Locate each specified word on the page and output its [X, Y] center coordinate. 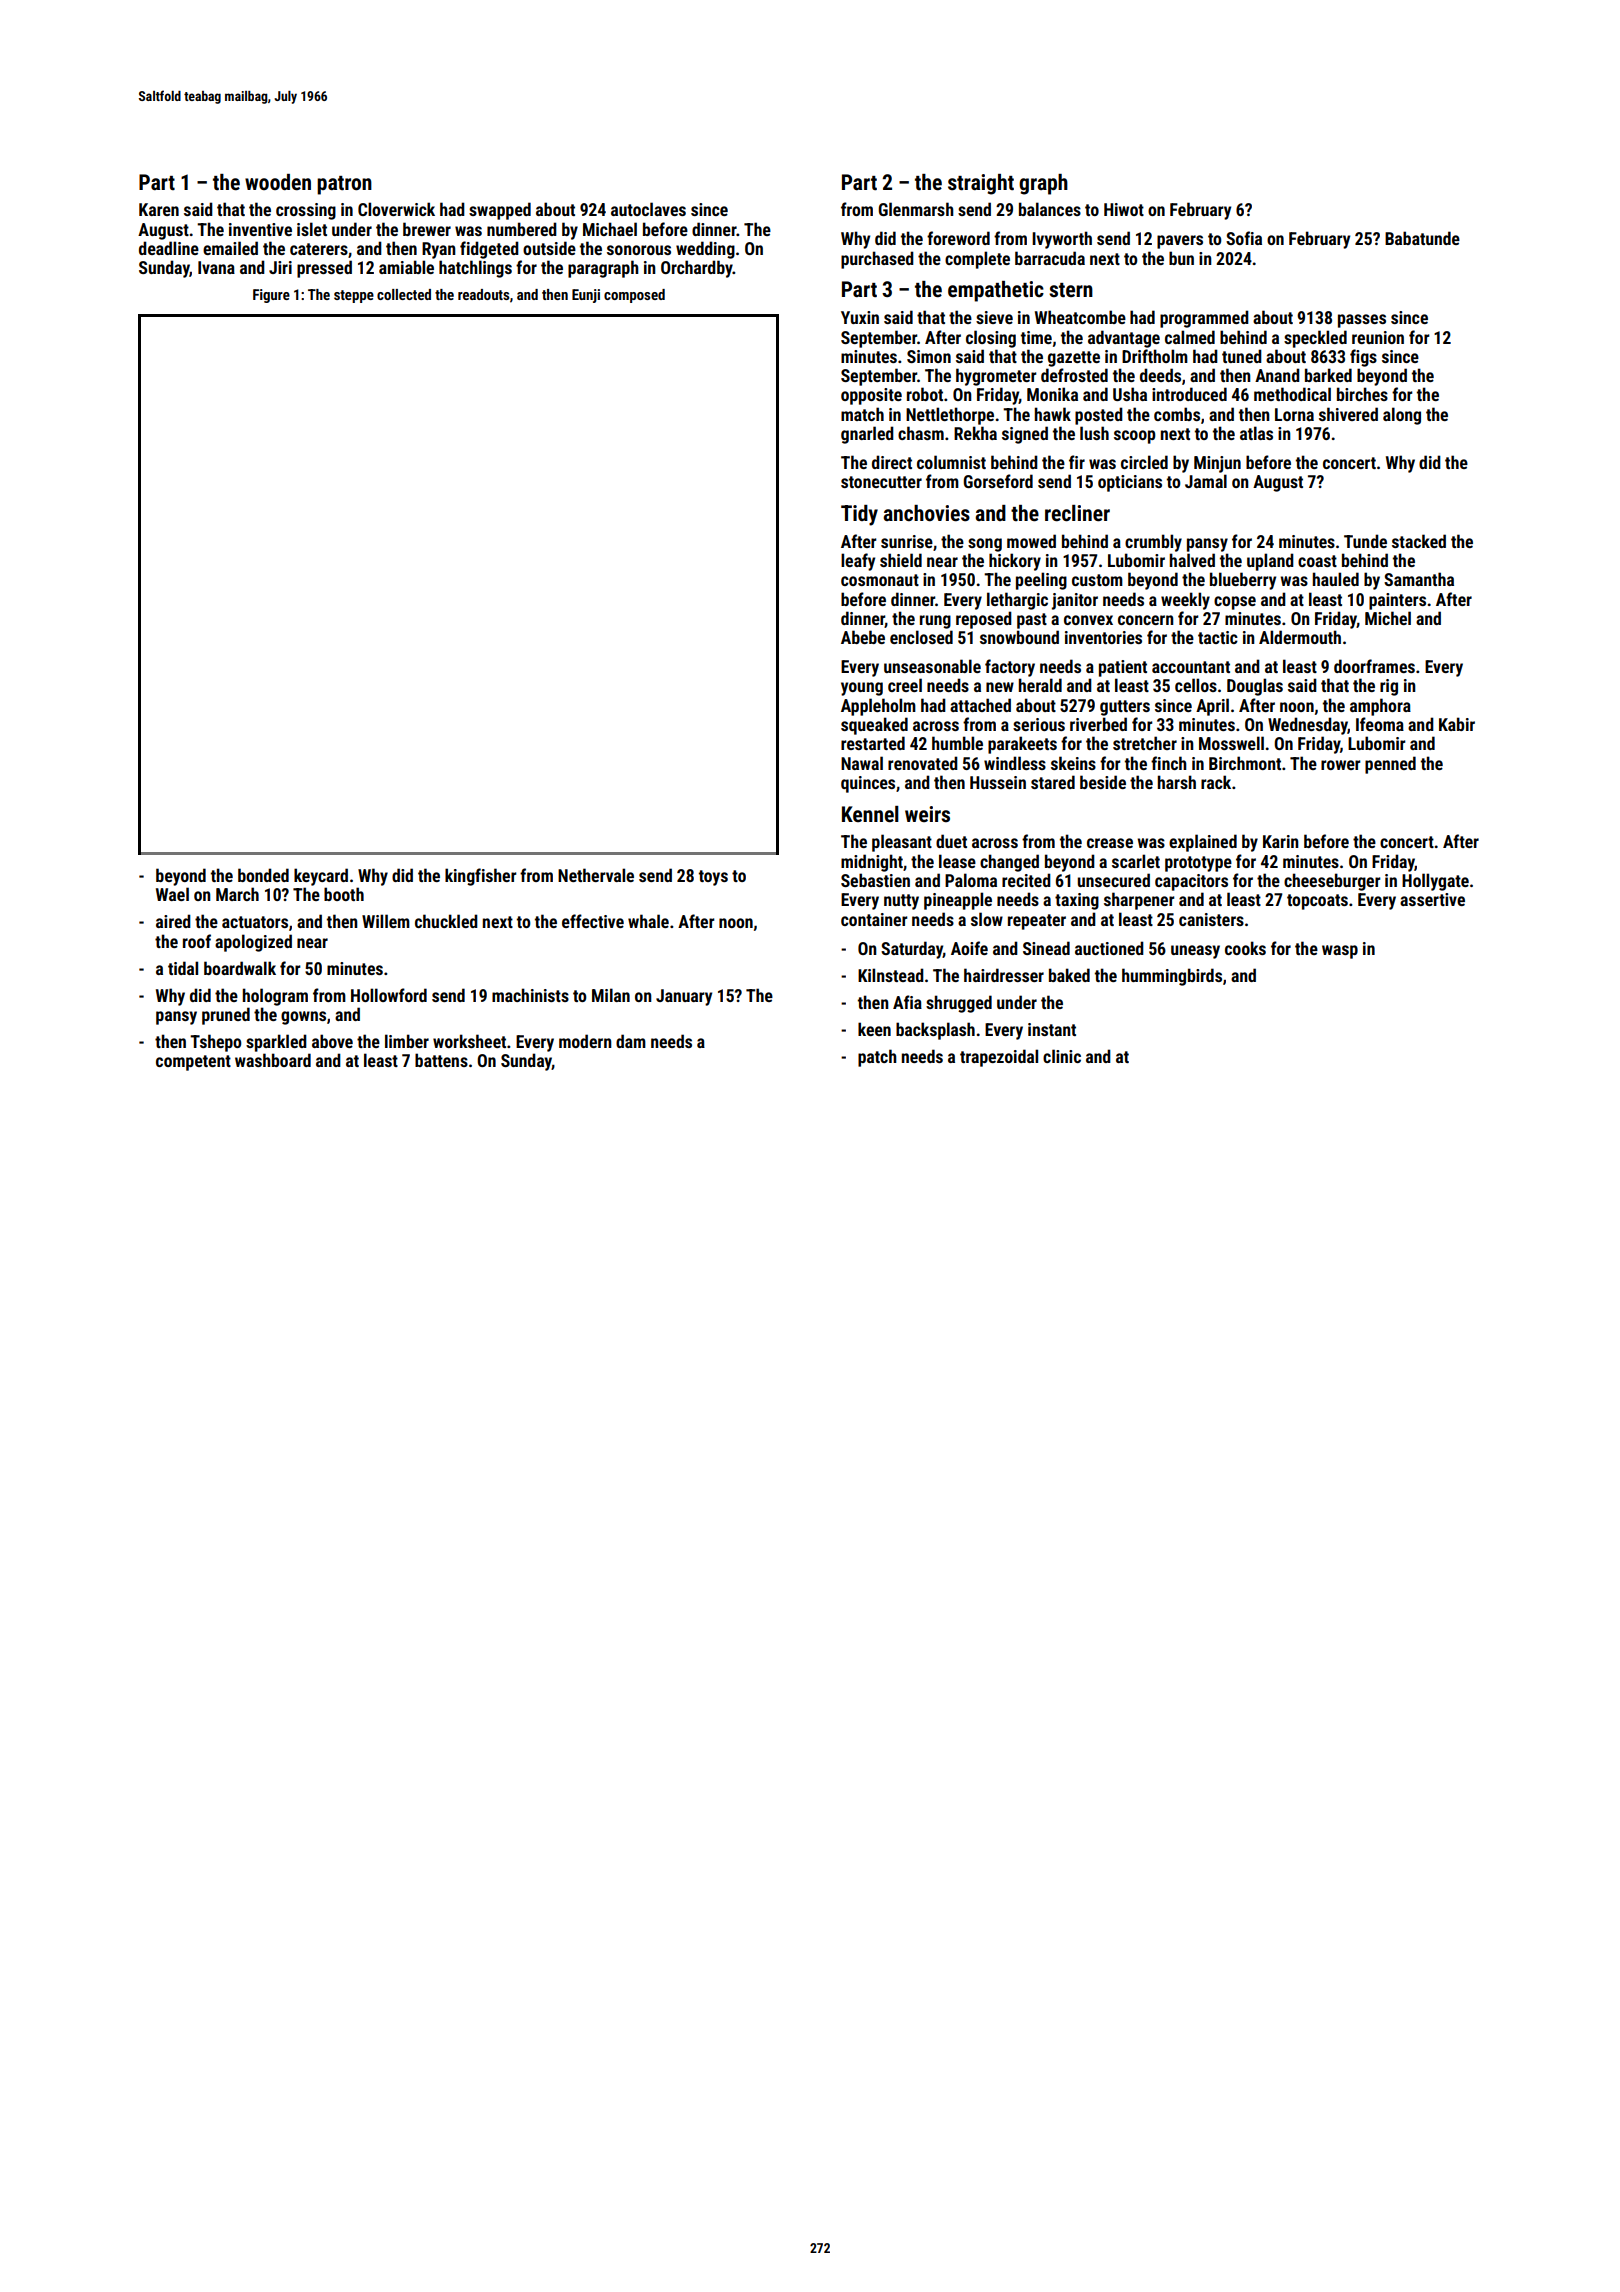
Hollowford [389, 995]
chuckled [446, 921]
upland [1270, 562]
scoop [1135, 437]
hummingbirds [1172, 977]
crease [1110, 843]
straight [981, 184]
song [985, 545]
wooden [278, 182]
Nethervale [596, 875]
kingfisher [481, 877]
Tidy [859, 515]
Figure [271, 296]
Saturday [912, 950]
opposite [871, 396]
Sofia [1244, 238]
